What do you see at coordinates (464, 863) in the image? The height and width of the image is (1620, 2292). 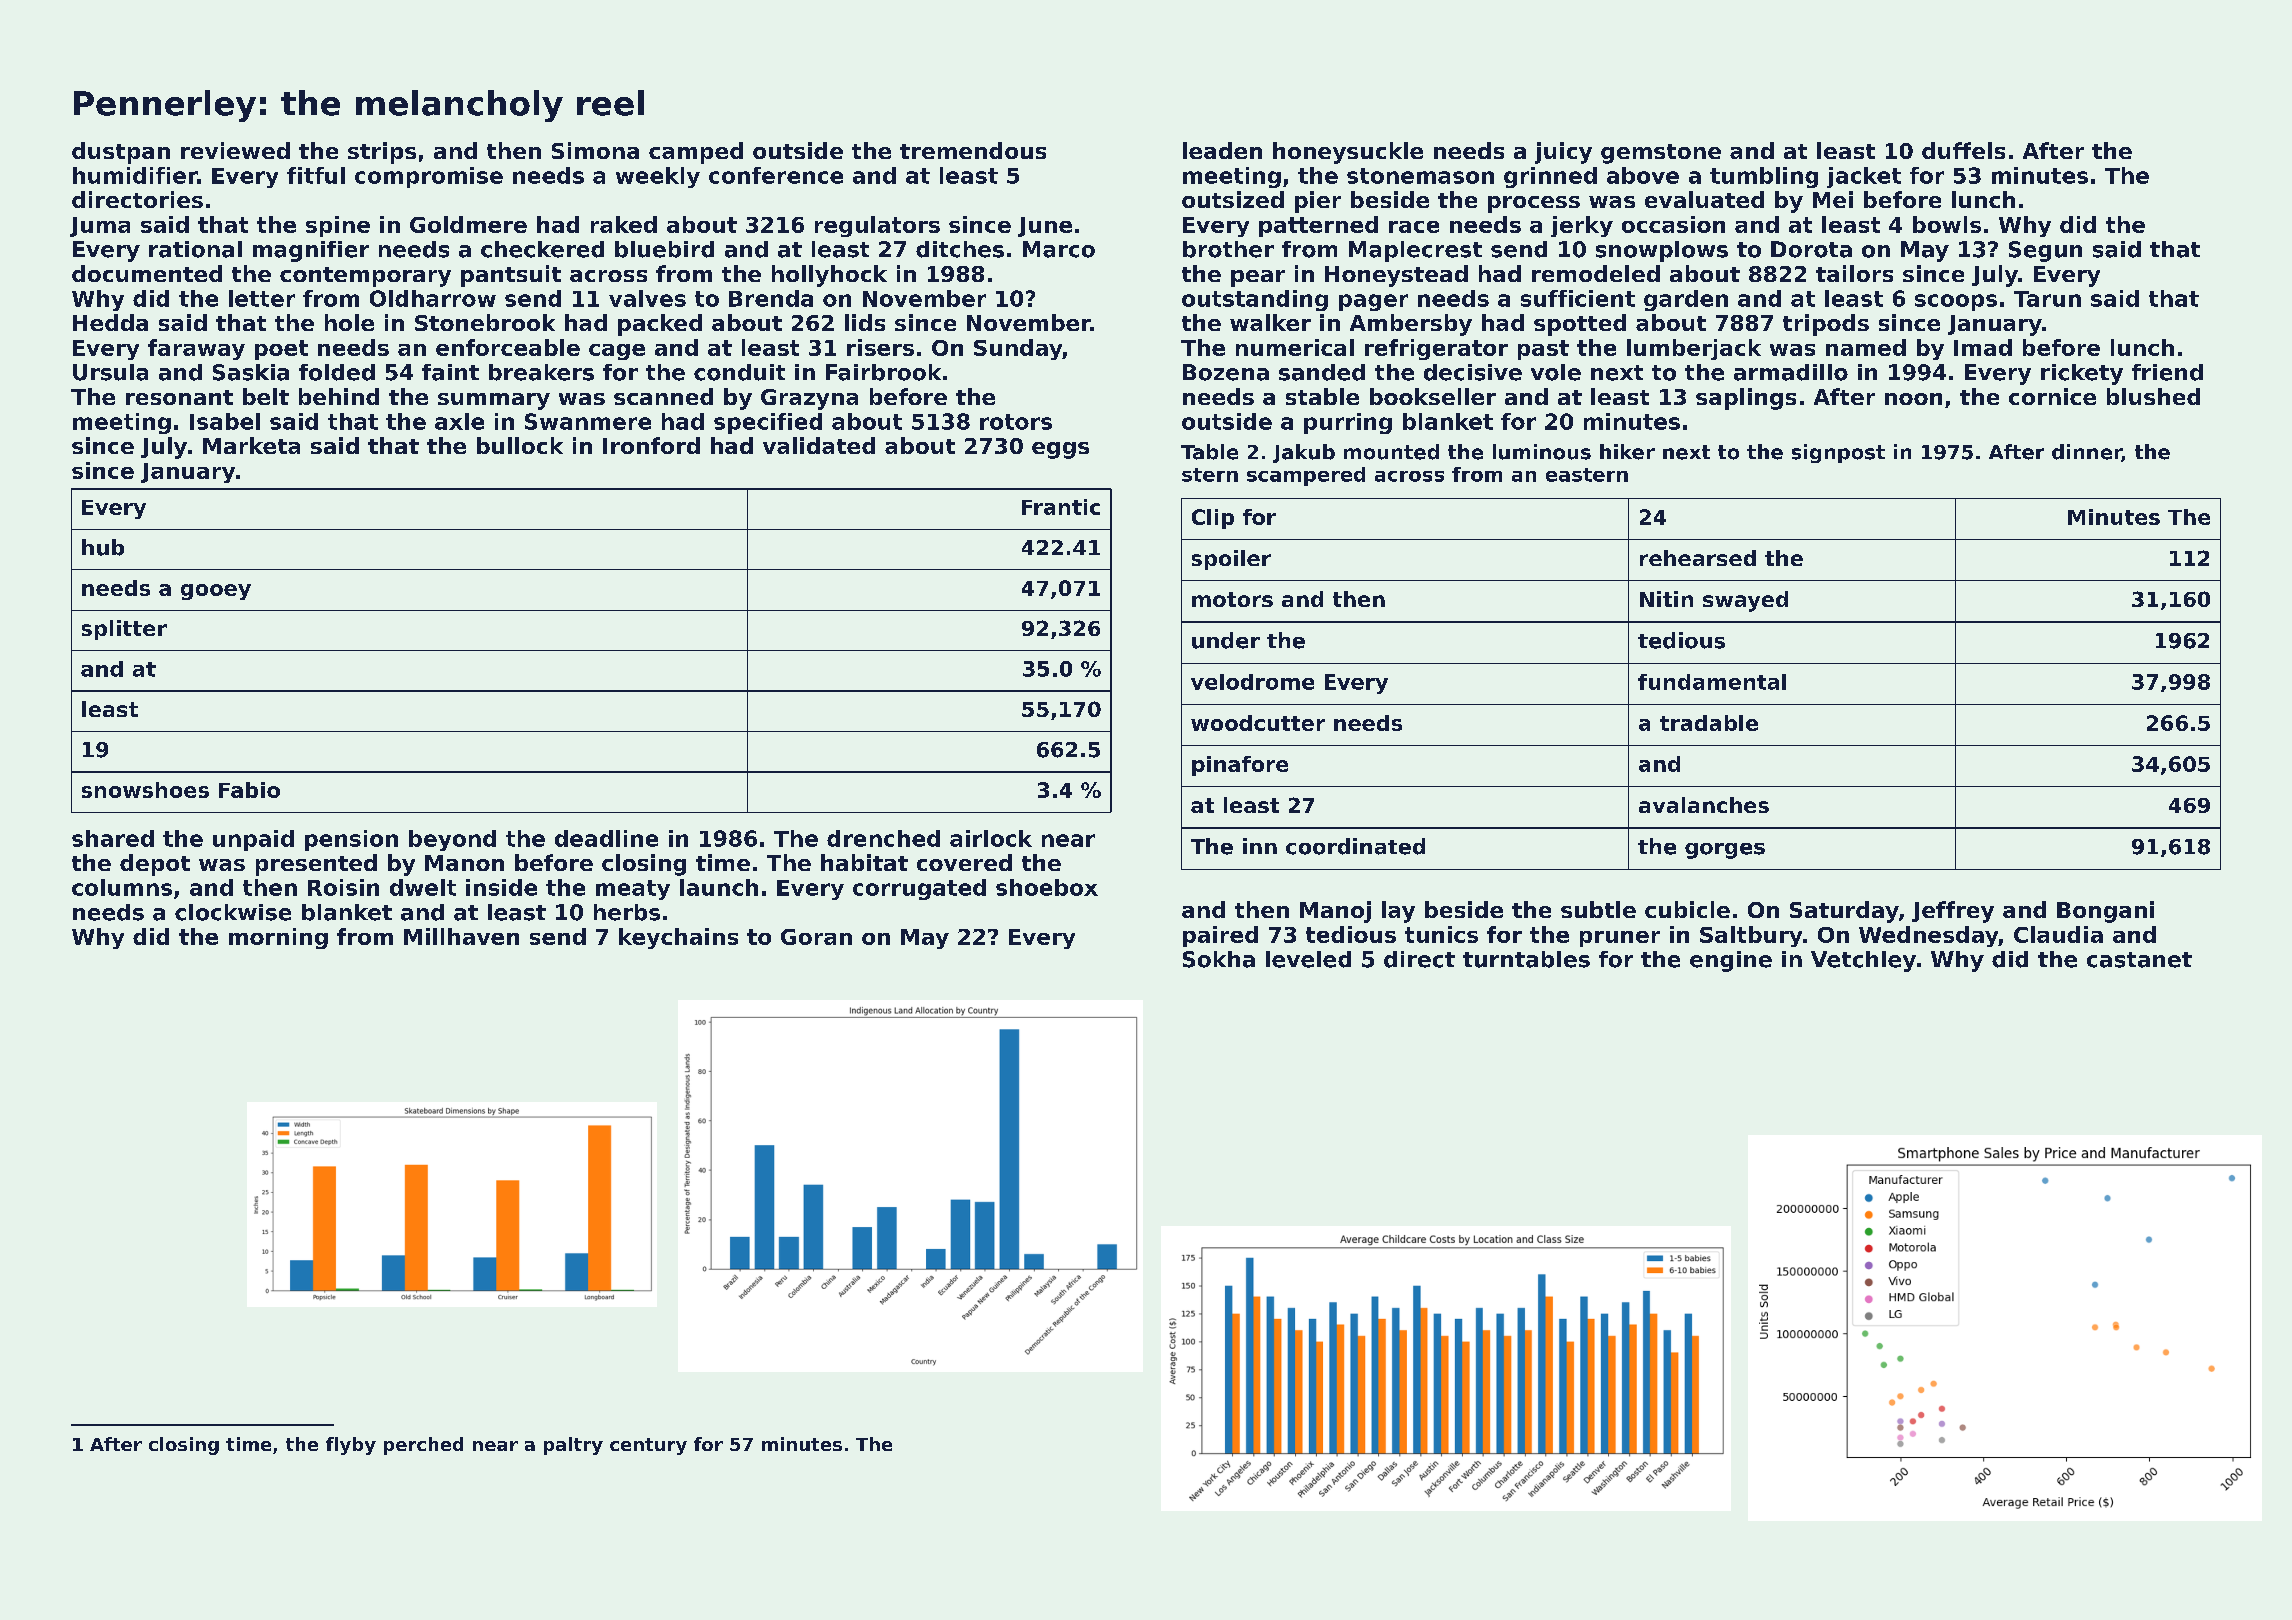 I see `Manon` at bounding box center [464, 863].
